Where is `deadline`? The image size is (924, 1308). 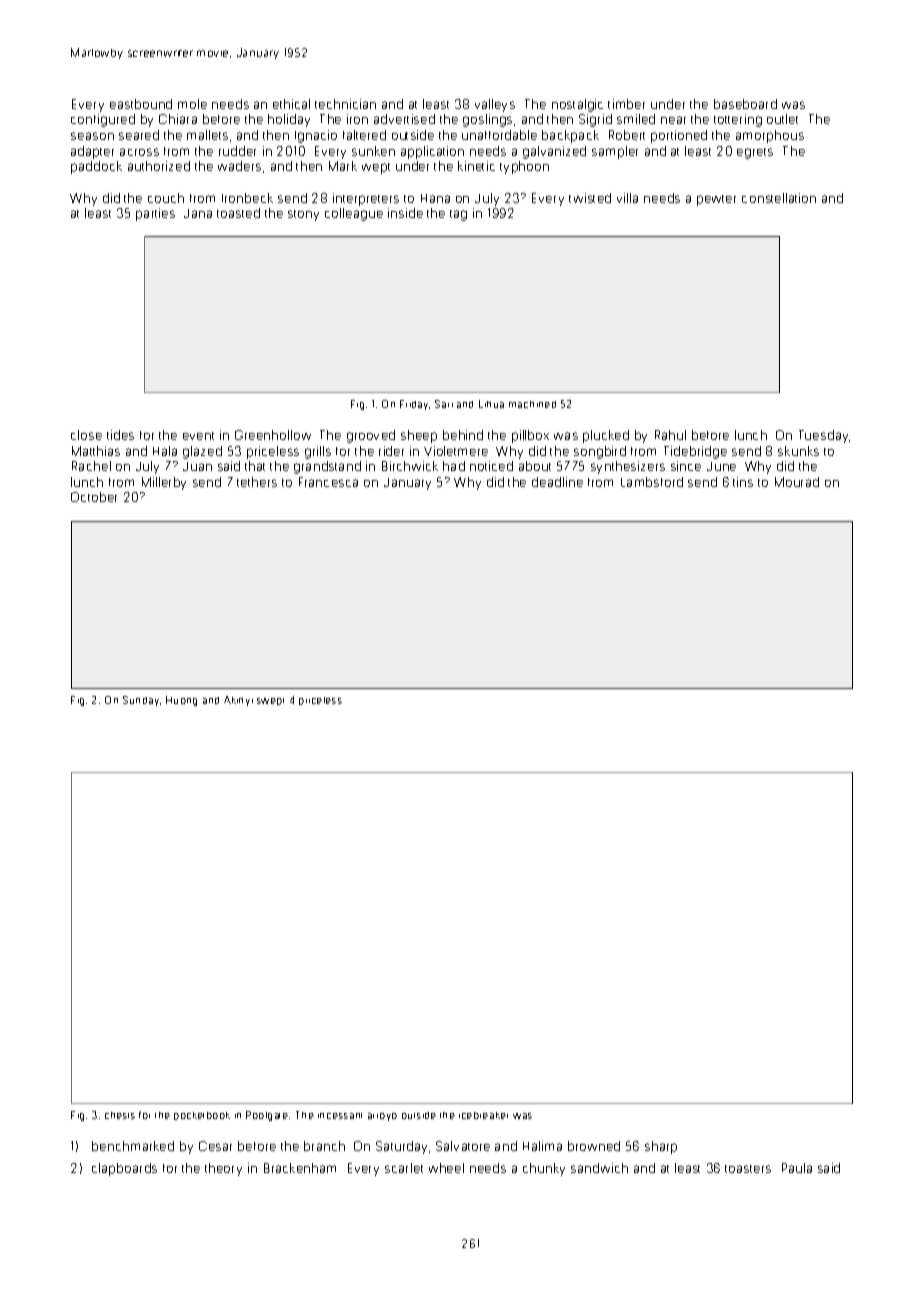 deadline is located at coordinates (557, 482).
